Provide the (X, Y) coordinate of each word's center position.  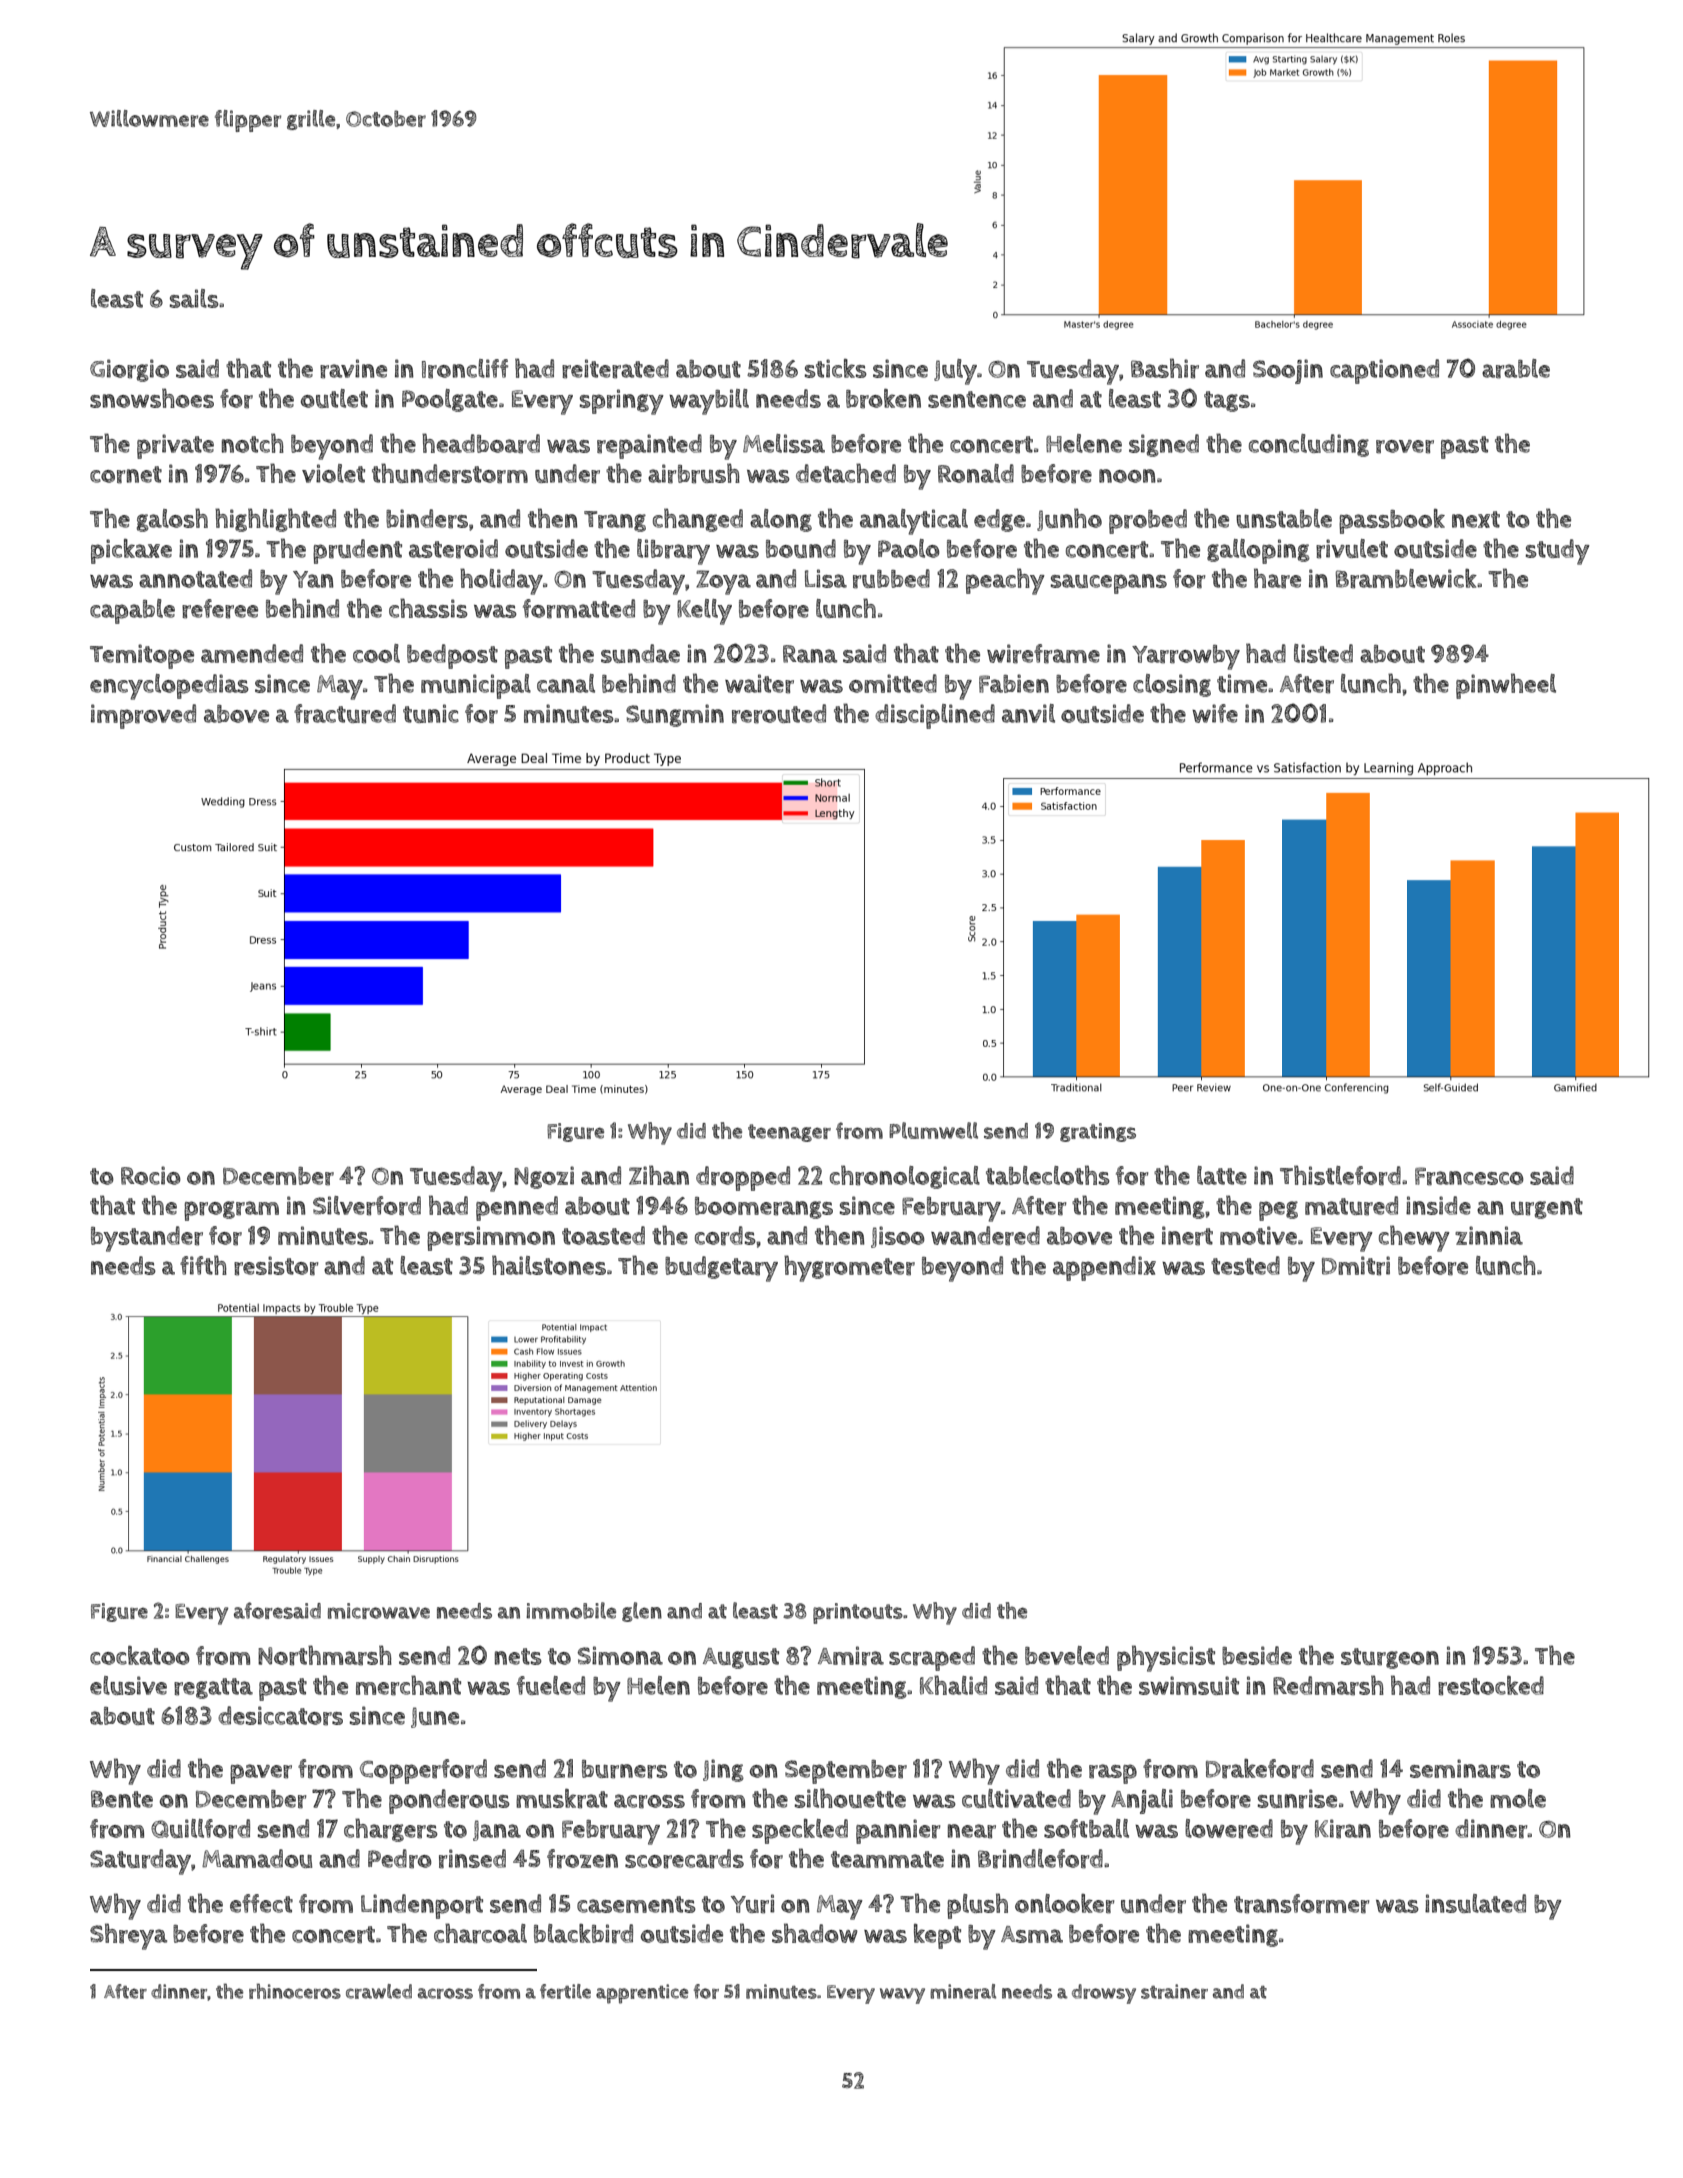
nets (518, 1656)
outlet (334, 398)
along (781, 520)
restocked (1491, 1686)
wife (1215, 713)
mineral (963, 1991)
